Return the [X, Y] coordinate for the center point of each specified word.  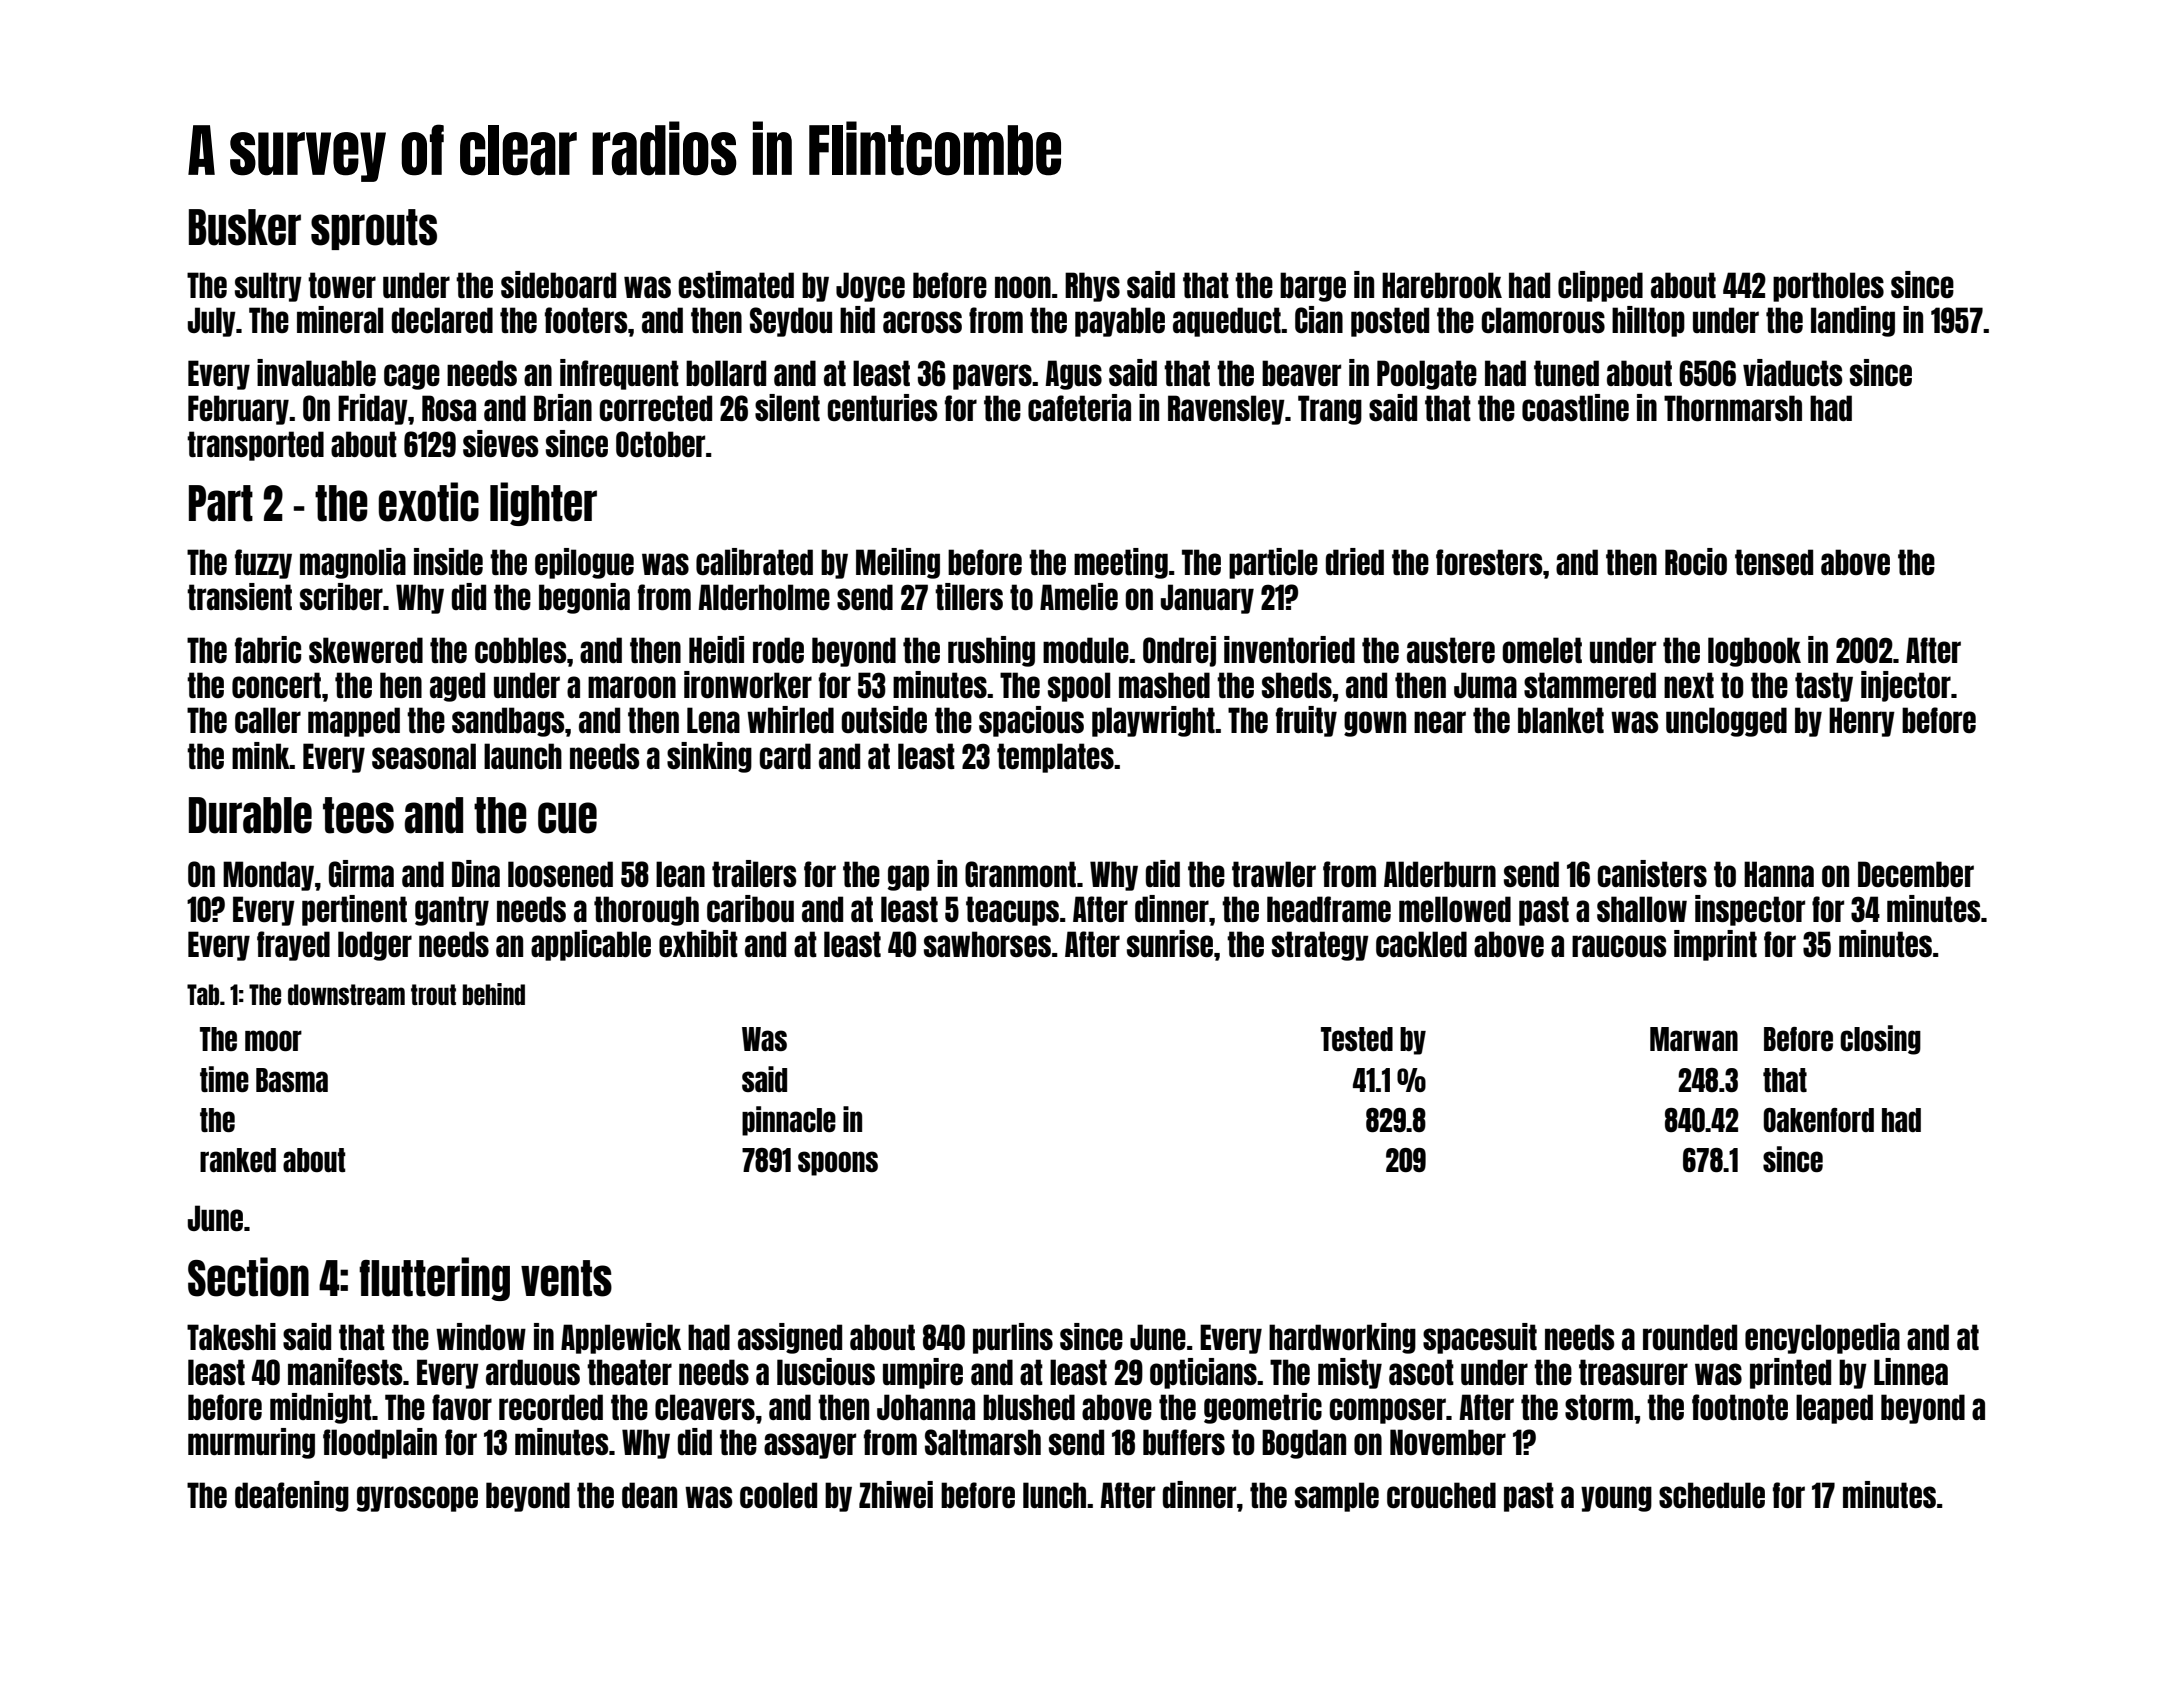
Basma [292, 1080]
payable [1120, 322]
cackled [1421, 944]
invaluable [316, 372]
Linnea [1911, 1371]
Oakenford [1819, 1120]
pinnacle [789, 1121]
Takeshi [231, 1336]
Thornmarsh [1733, 408]
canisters [1652, 873]
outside [884, 719]
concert [276, 685]
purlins [1013, 1338]
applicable [591, 945]
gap [908, 878]
